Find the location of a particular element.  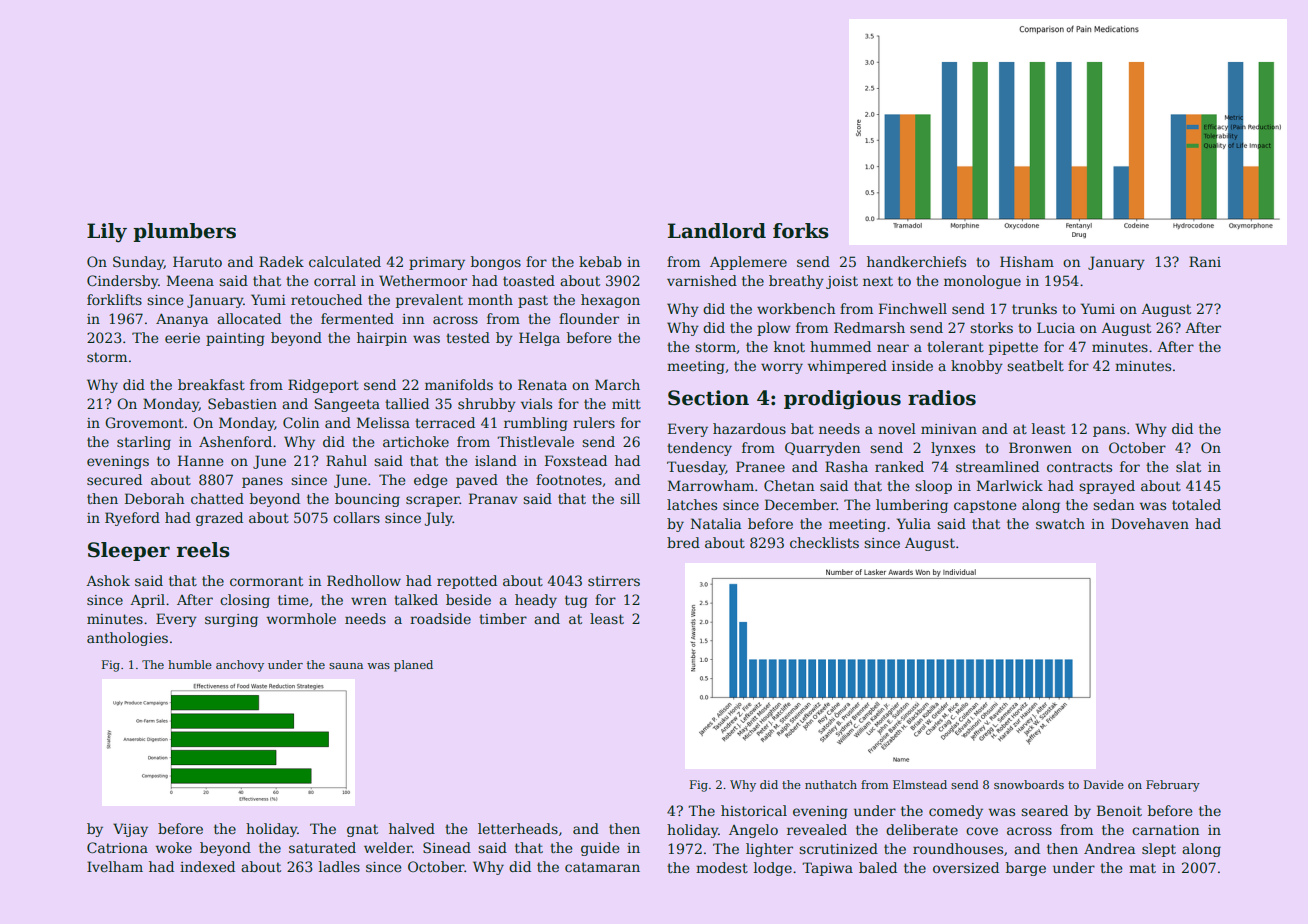

snowboards is located at coordinates (1029, 784).
